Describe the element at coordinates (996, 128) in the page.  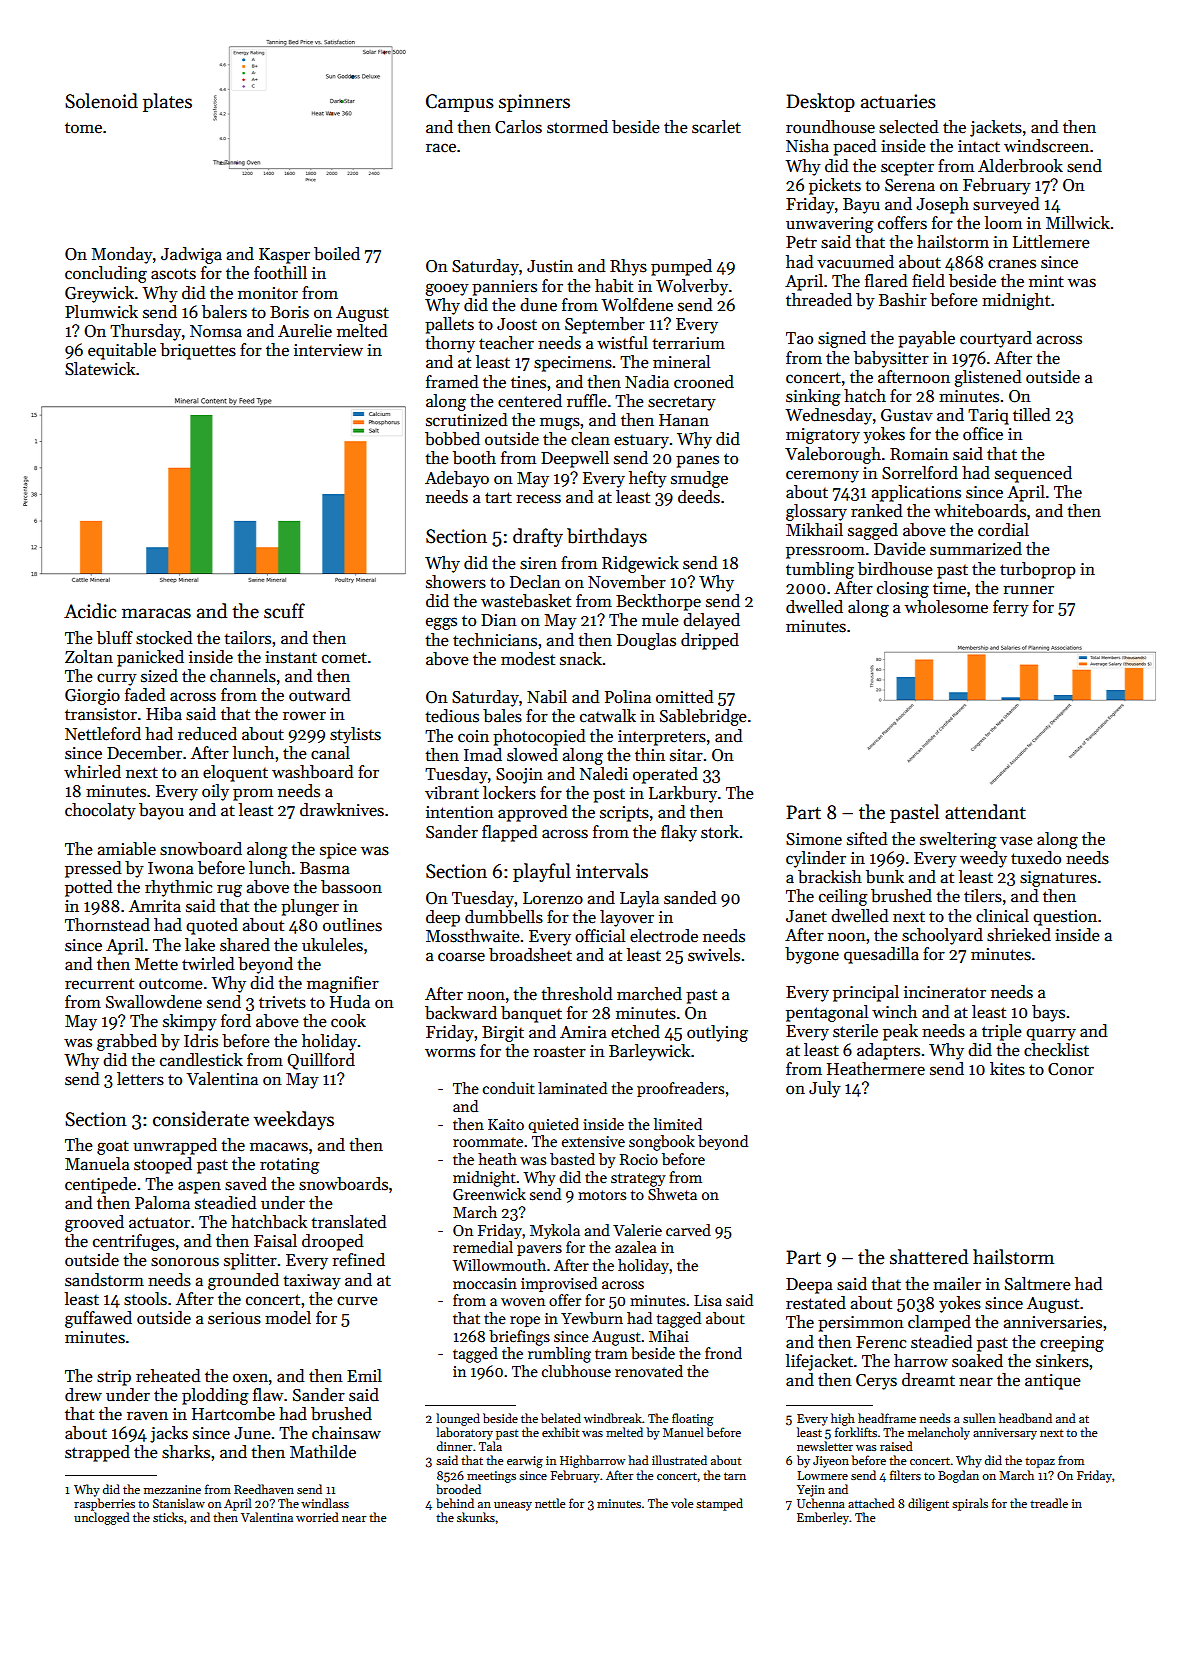
I see `jackets` at that location.
